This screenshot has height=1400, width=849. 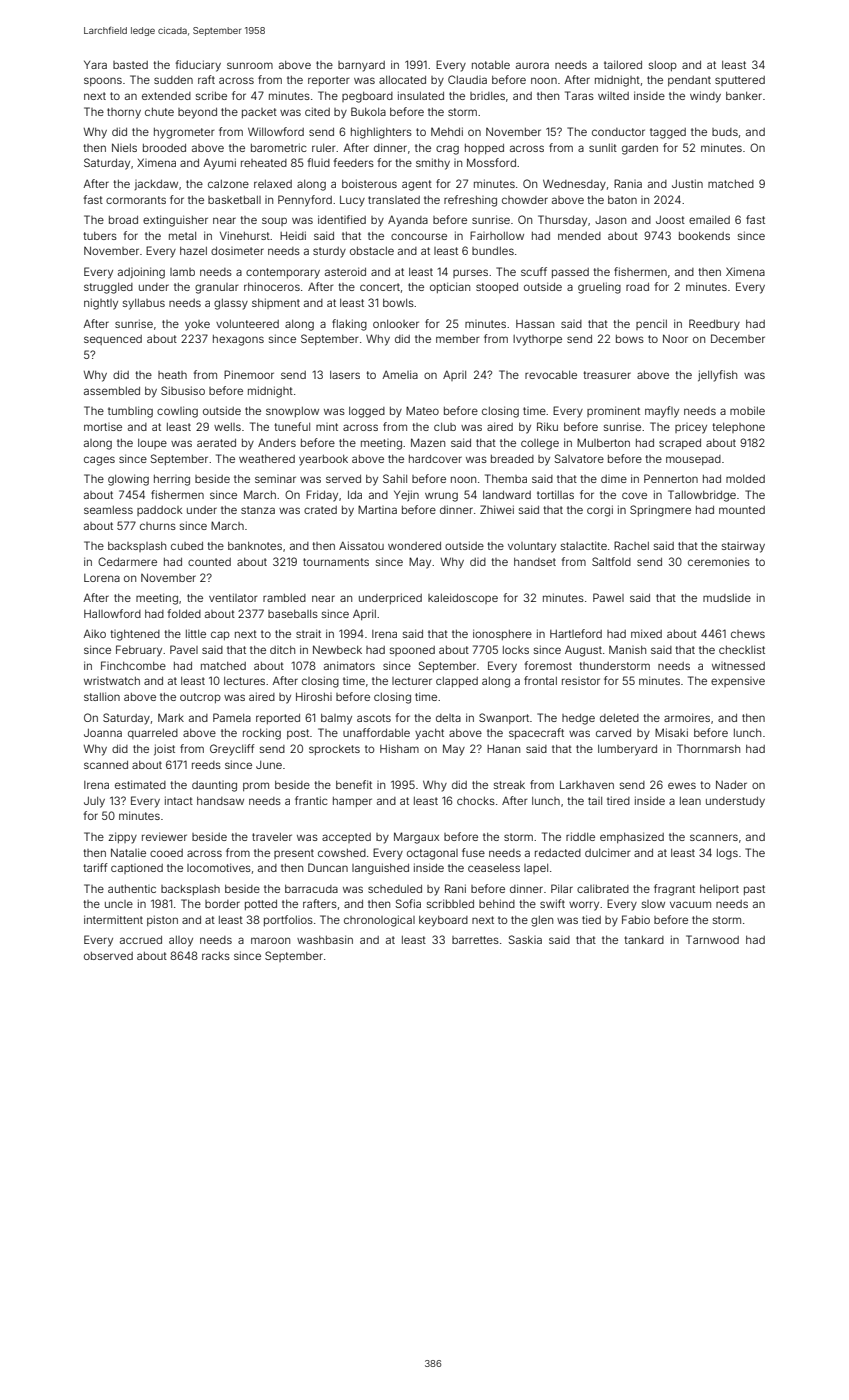 What do you see at coordinates (198, 66) in the screenshot?
I see `fiduciary` at bounding box center [198, 66].
